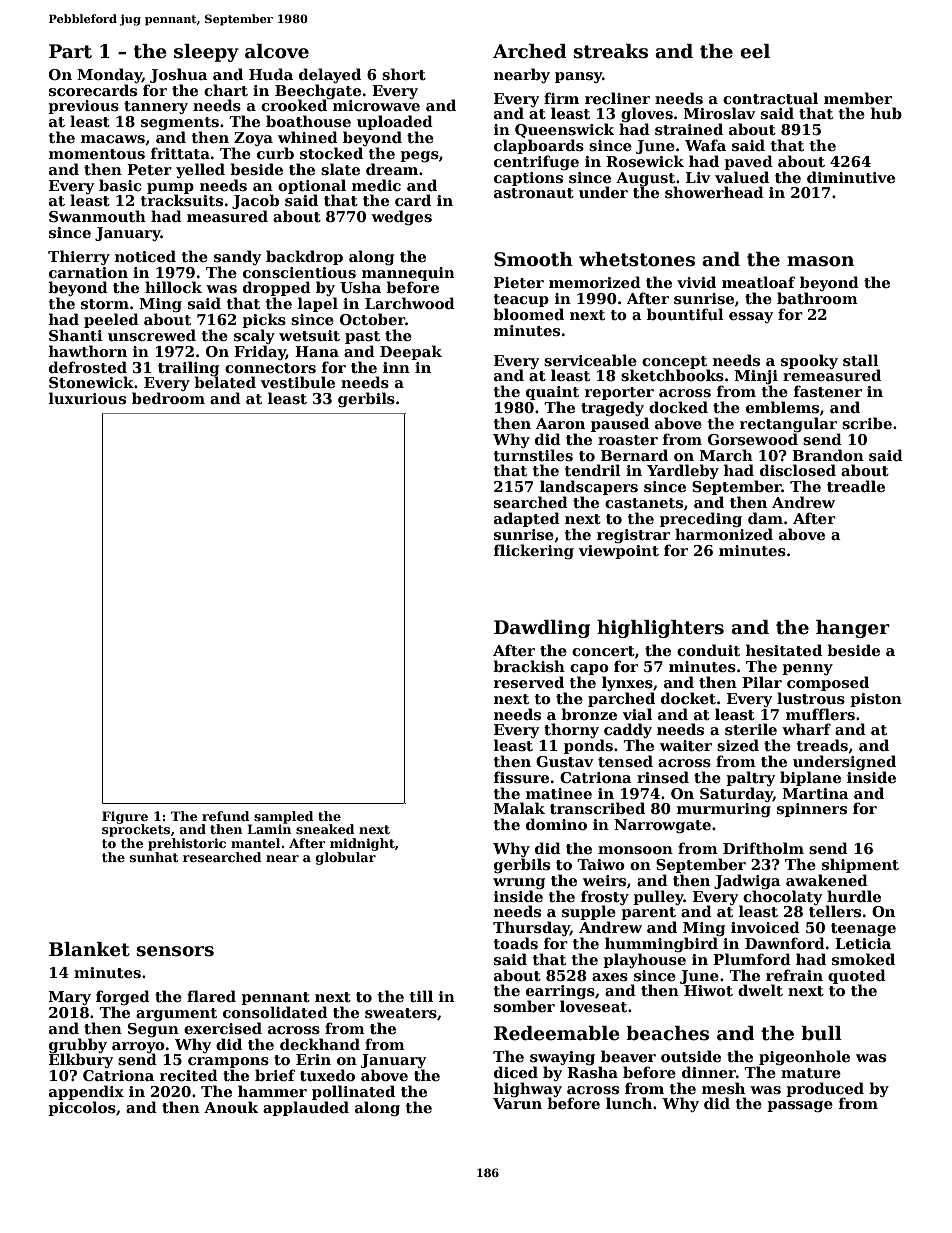  I want to click on Figure, so click(125, 817).
